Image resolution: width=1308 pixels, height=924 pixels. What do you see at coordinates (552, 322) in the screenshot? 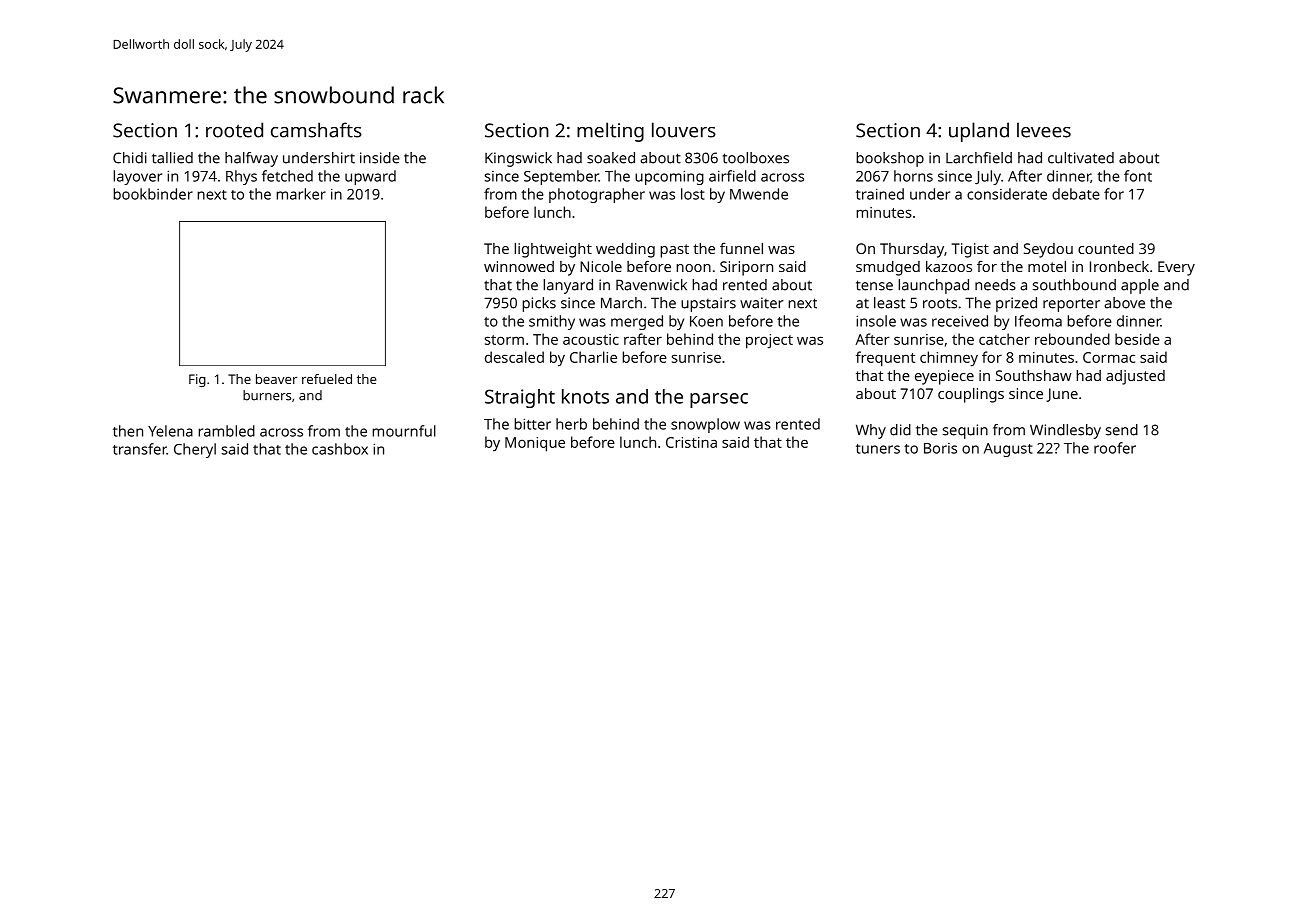
I see `smithy` at bounding box center [552, 322].
